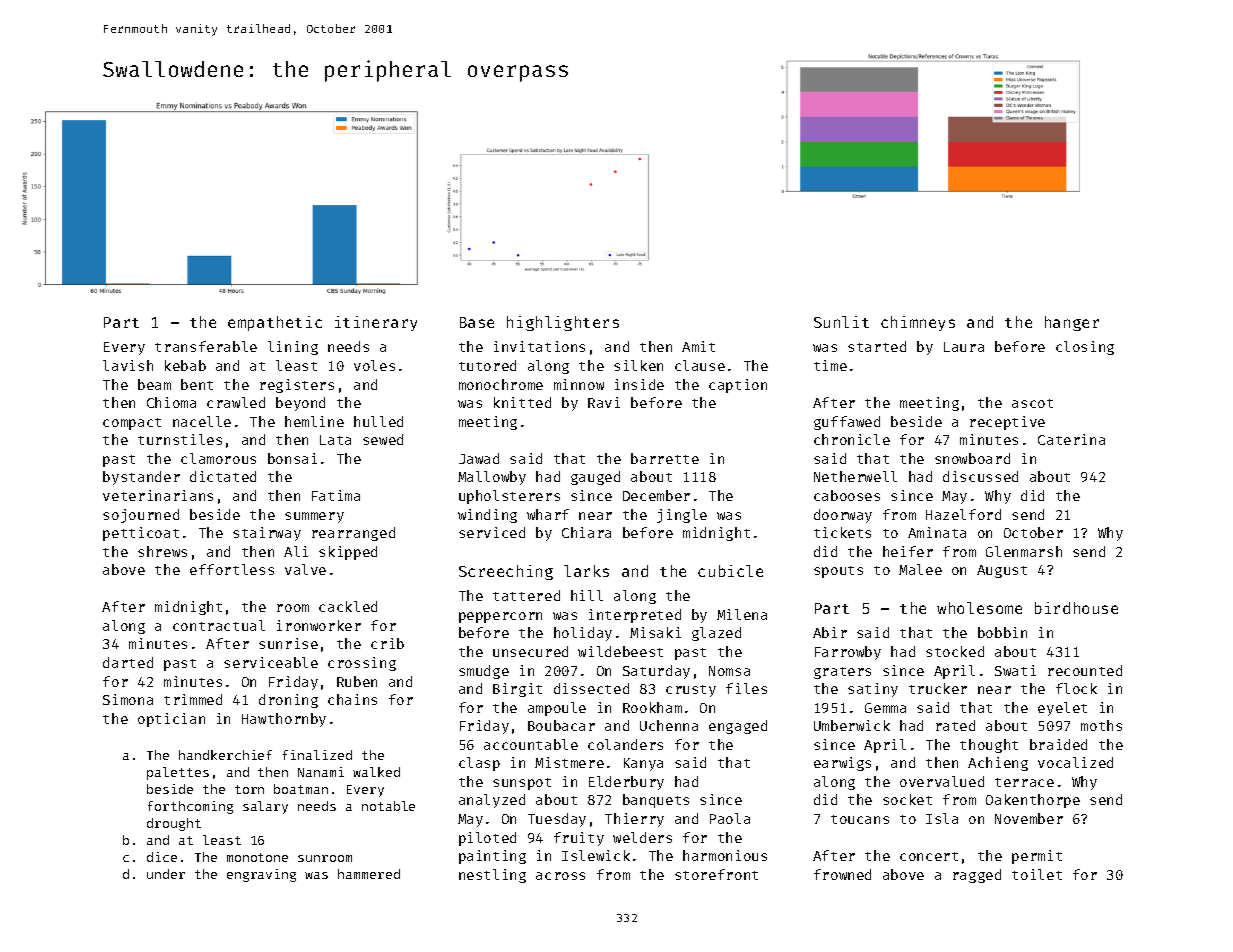 This screenshot has width=1233, height=952. What do you see at coordinates (218, 458) in the screenshot?
I see `clamorous` at bounding box center [218, 458].
